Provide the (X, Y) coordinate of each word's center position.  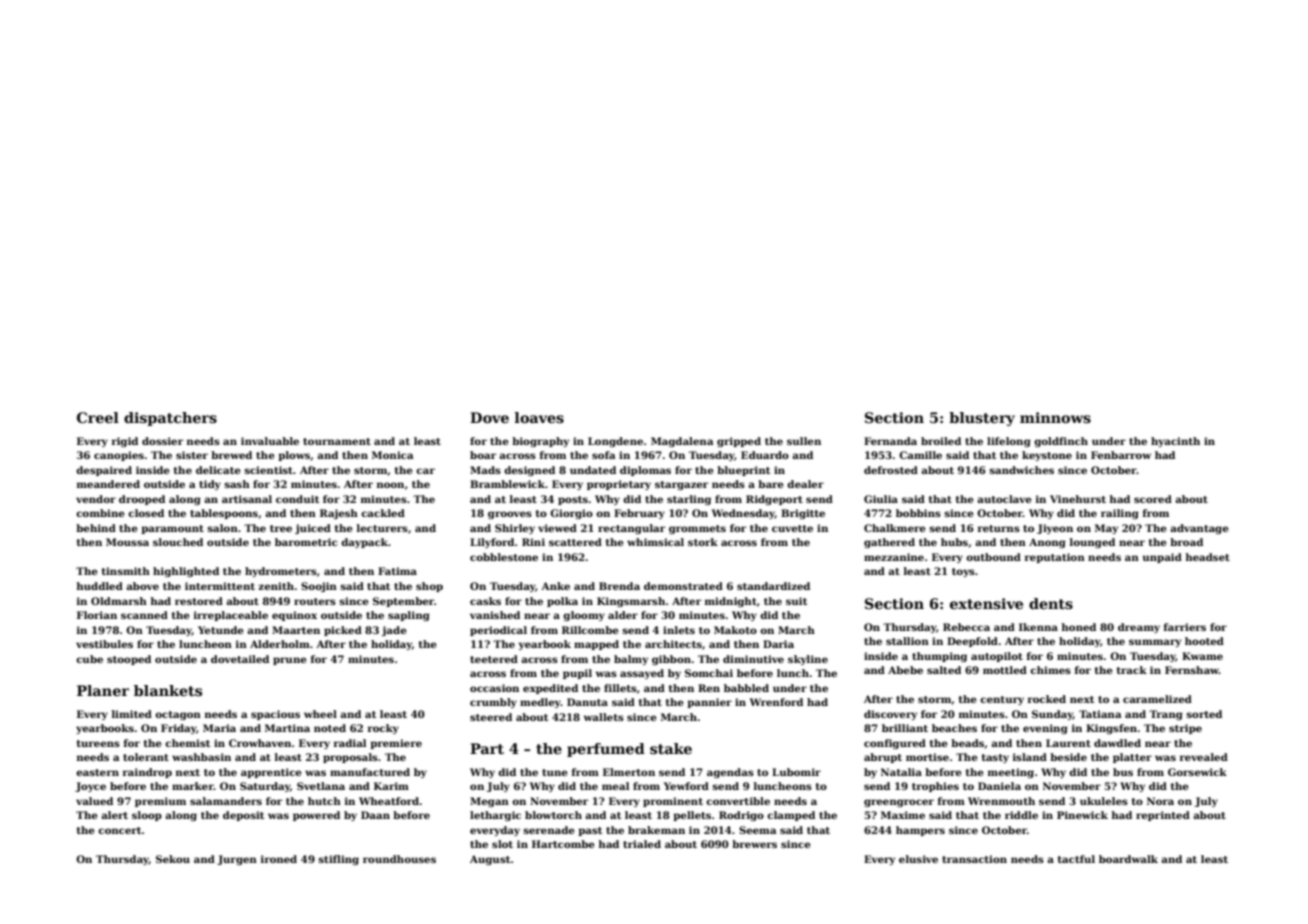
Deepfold (972, 642)
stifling (338, 860)
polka (562, 602)
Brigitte (803, 514)
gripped (739, 442)
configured (895, 744)
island (1030, 757)
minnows (1055, 417)
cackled (383, 513)
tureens (98, 743)
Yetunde (220, 630)
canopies (119, 456)
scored (1153, 499)
